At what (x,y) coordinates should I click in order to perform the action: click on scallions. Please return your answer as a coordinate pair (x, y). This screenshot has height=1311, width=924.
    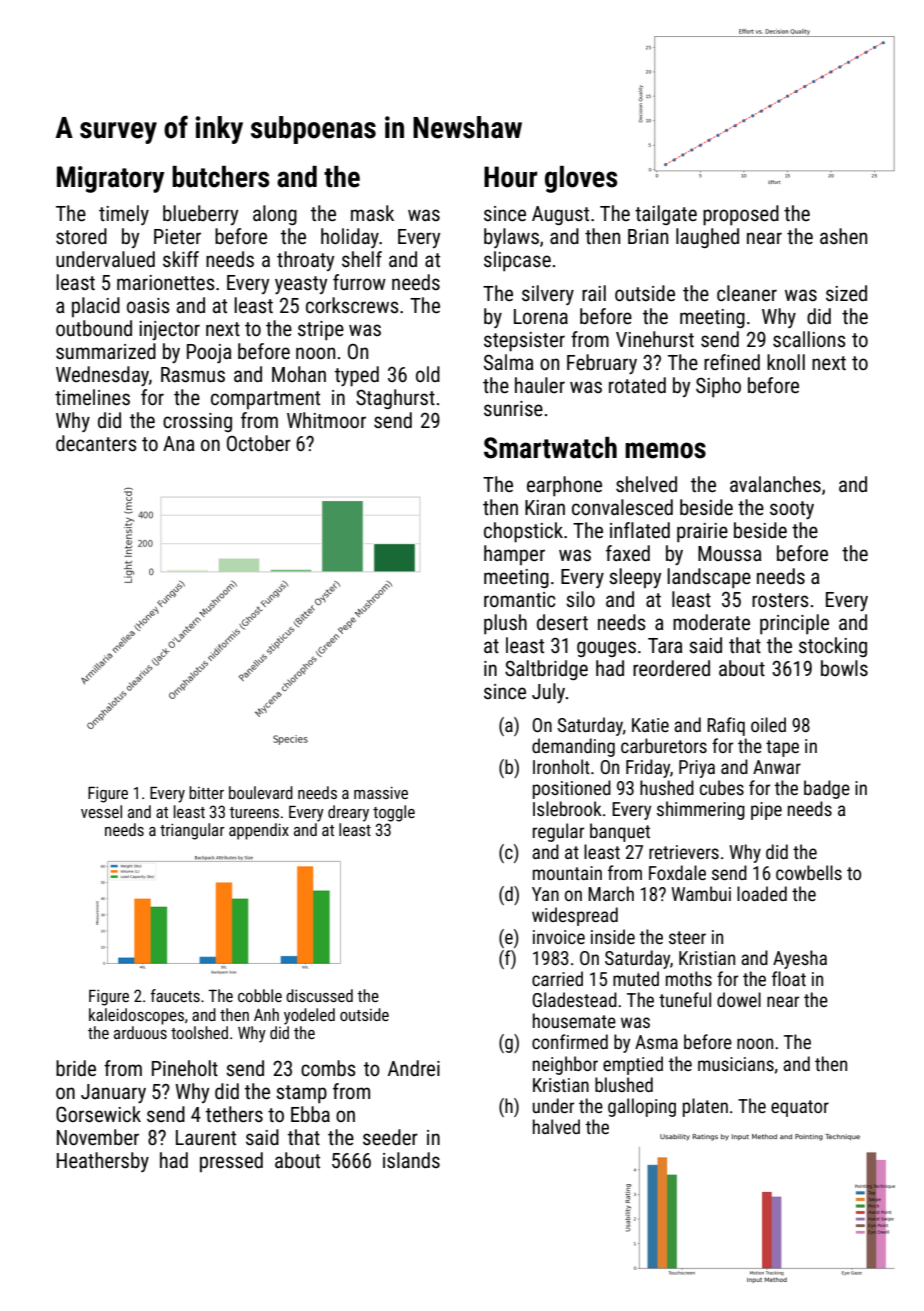
    Looking at the image, I should click on (809, 339).
